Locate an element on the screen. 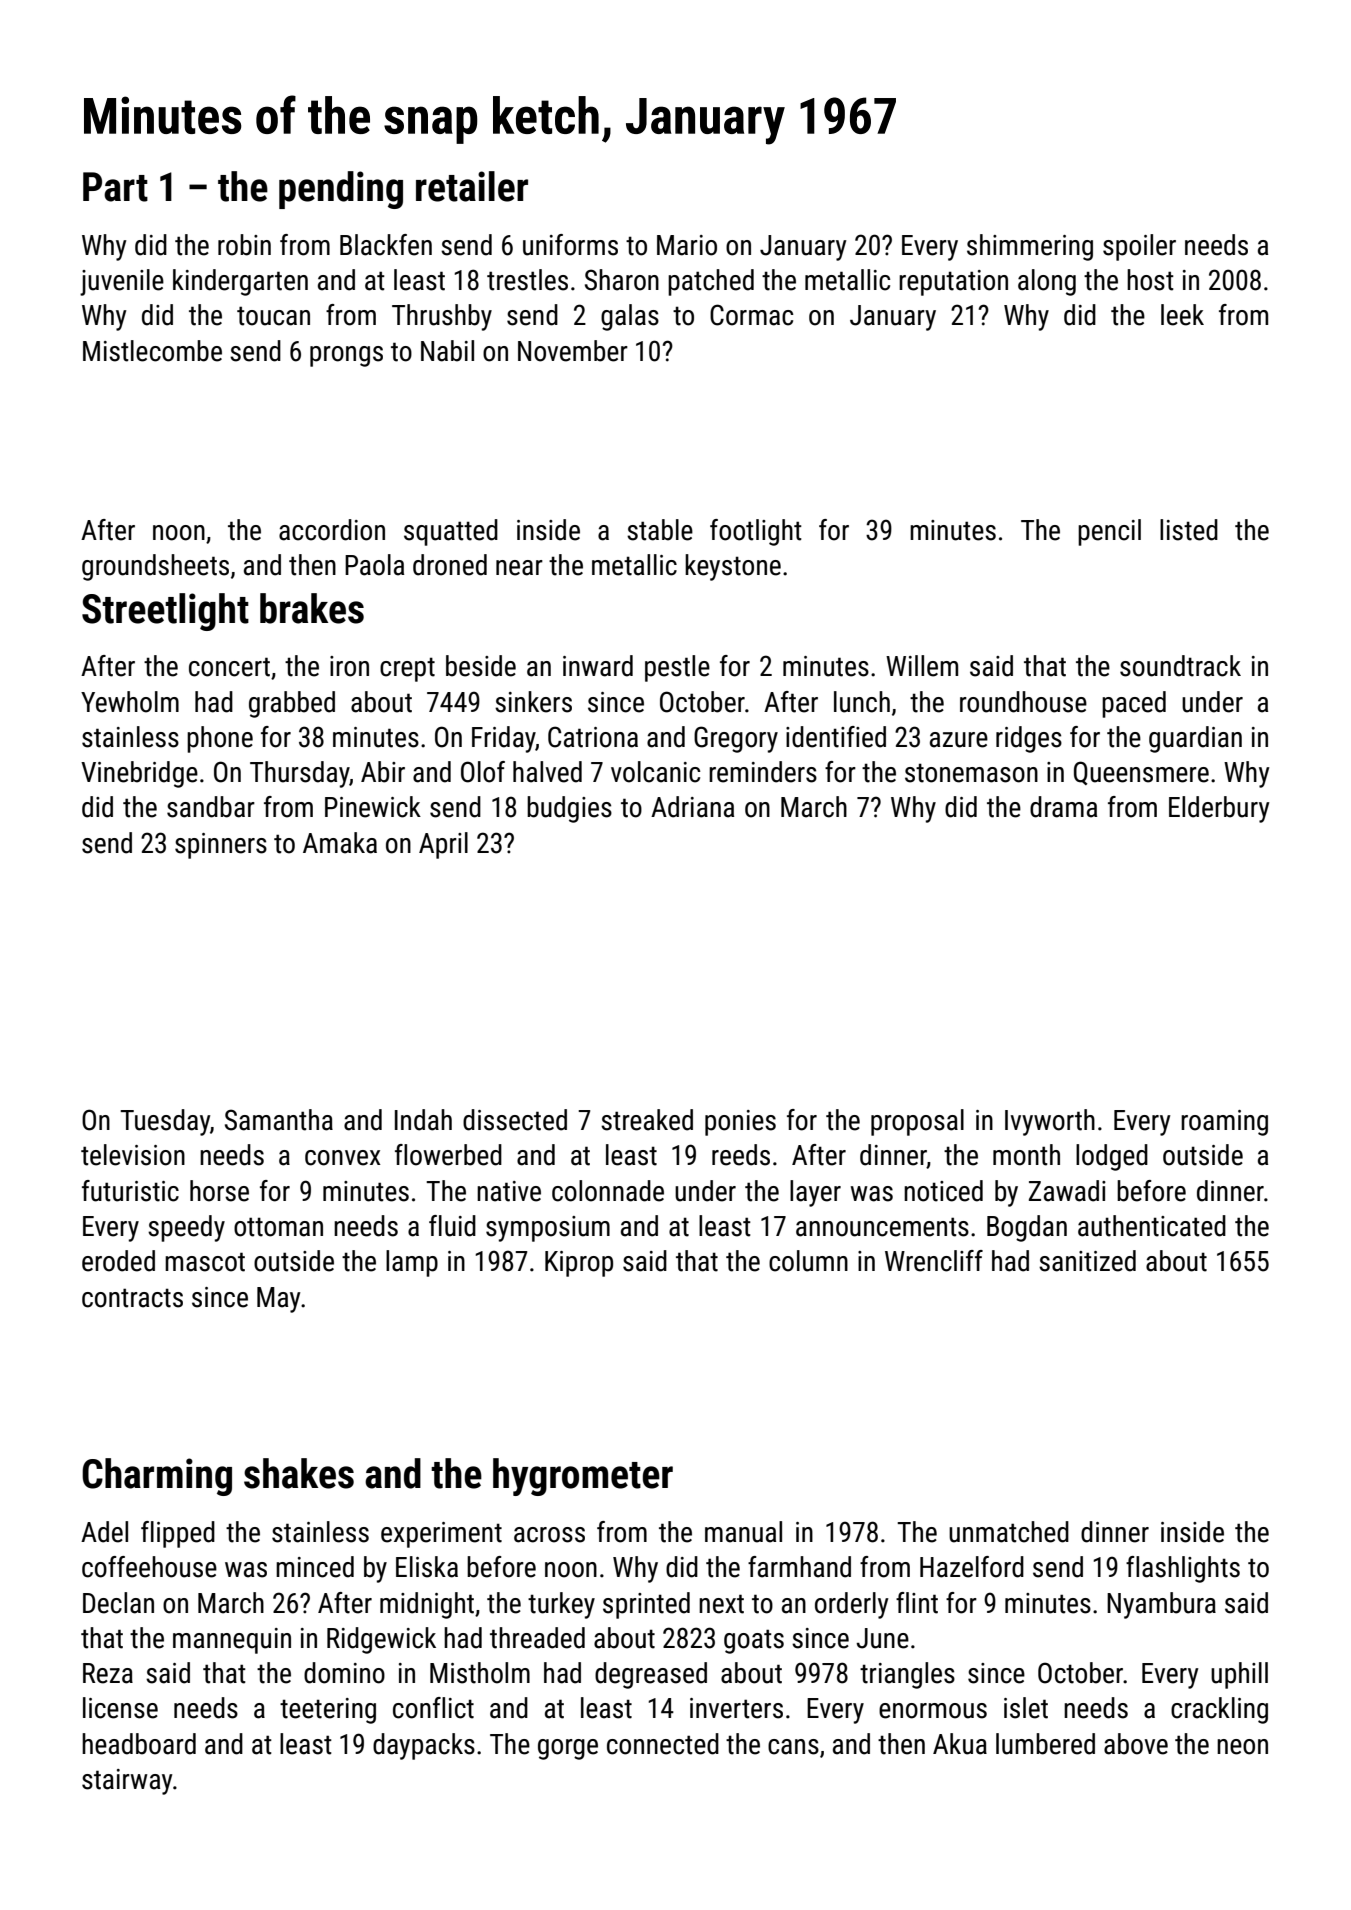  Tuesday is located at coordinates (165, 1122).
